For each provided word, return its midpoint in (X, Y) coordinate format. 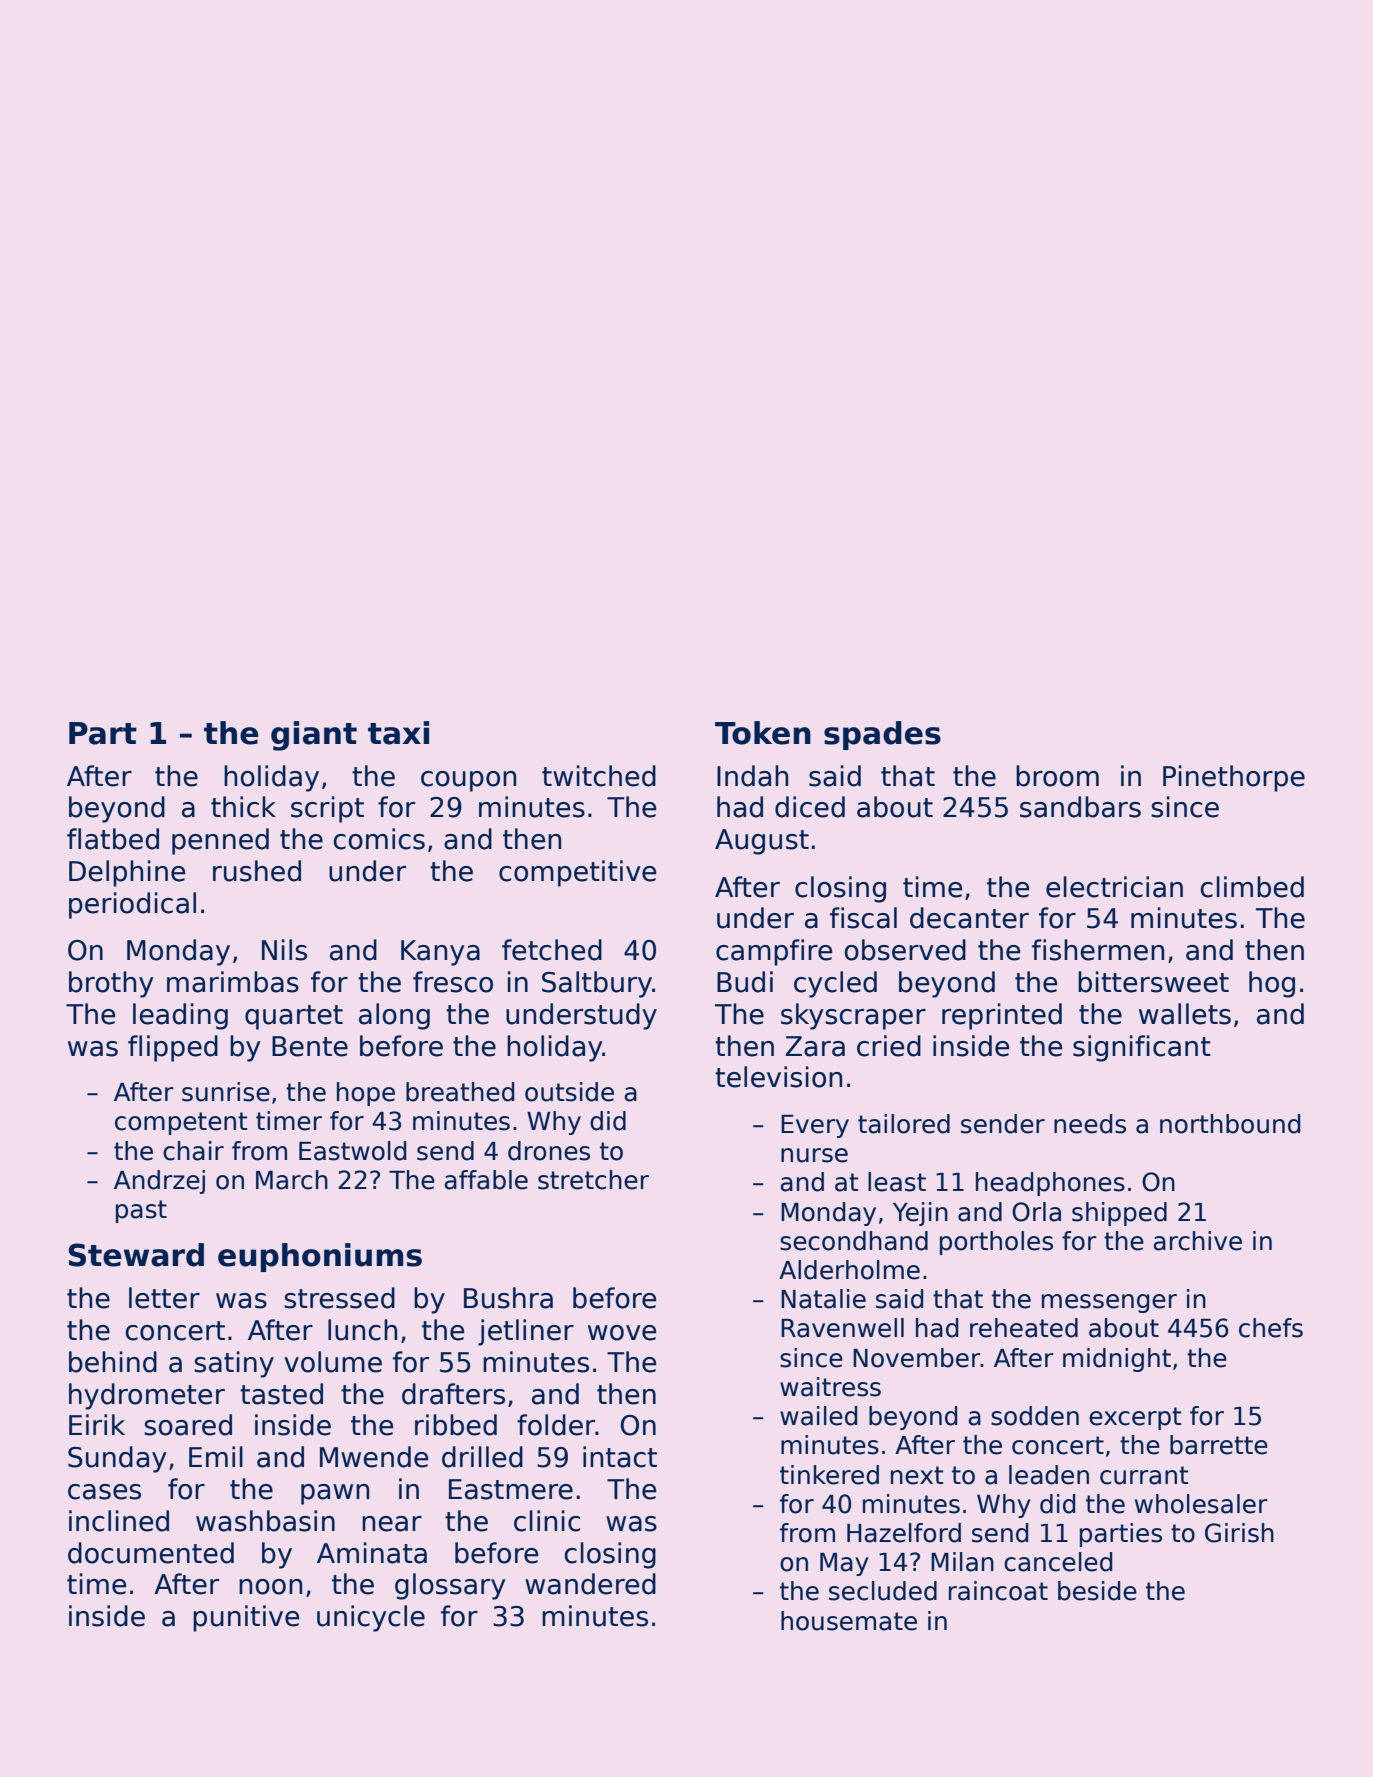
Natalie (823, 1299)
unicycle (371, 1618)
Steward (136, 1255)
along (394, 1016)
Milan (962, 1562)
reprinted (1002, 1016)
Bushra (508, 1298)
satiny (234, 1364)
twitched (599, 776)
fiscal (863, 918)
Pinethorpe (1234, 778)
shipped (1119, 1214)
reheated (1024, 1328)
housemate (849, 1621)
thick (243, 807)
